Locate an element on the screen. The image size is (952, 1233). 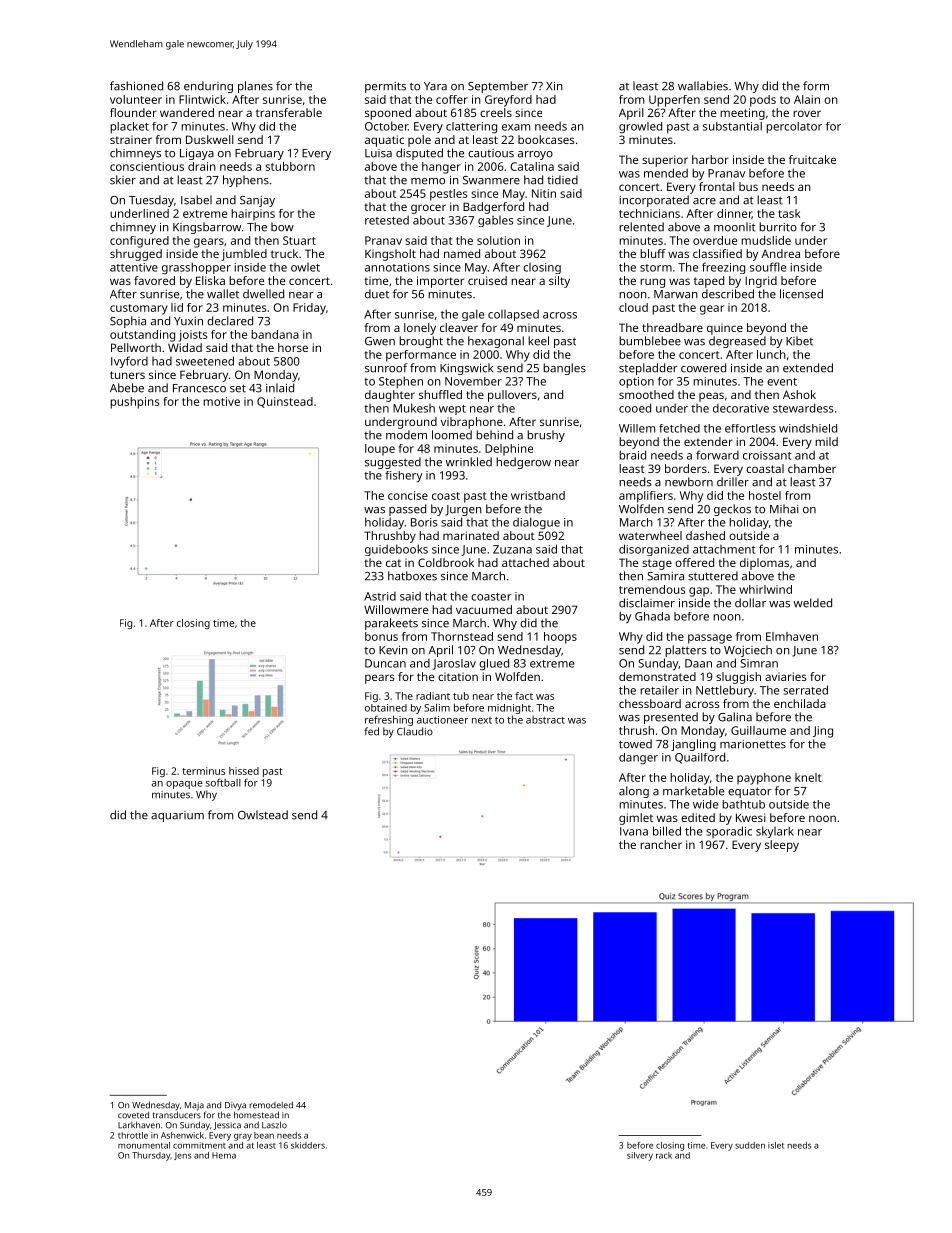
silvery is located at coordinates (640, 1156).
